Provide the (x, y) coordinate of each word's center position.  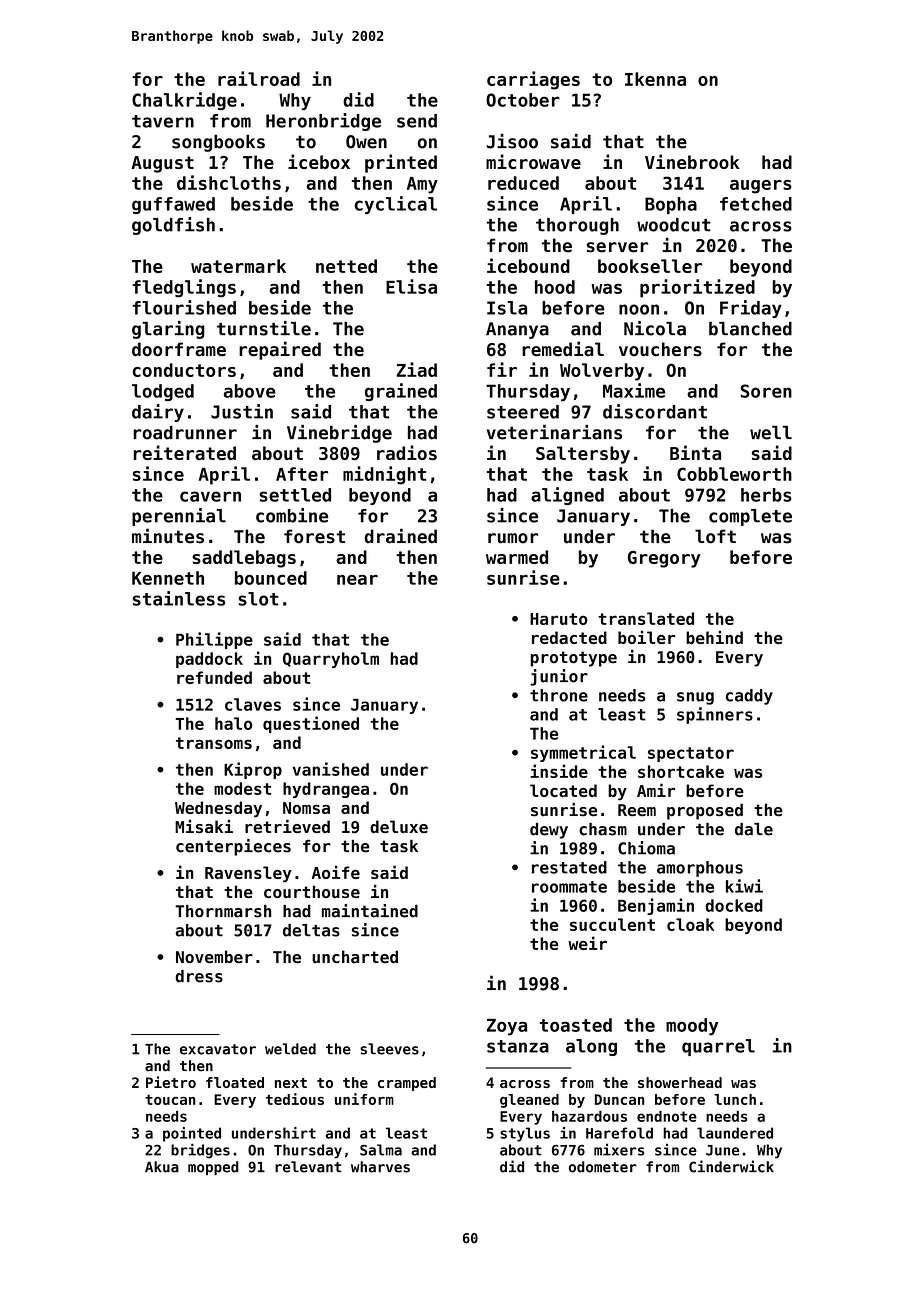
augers (761, 187)
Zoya (507, 1027)
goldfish (173, 226)
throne (559, 695)
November (214, 956)
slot (258, 599)
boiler (646, 637)
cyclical (396, 205)
